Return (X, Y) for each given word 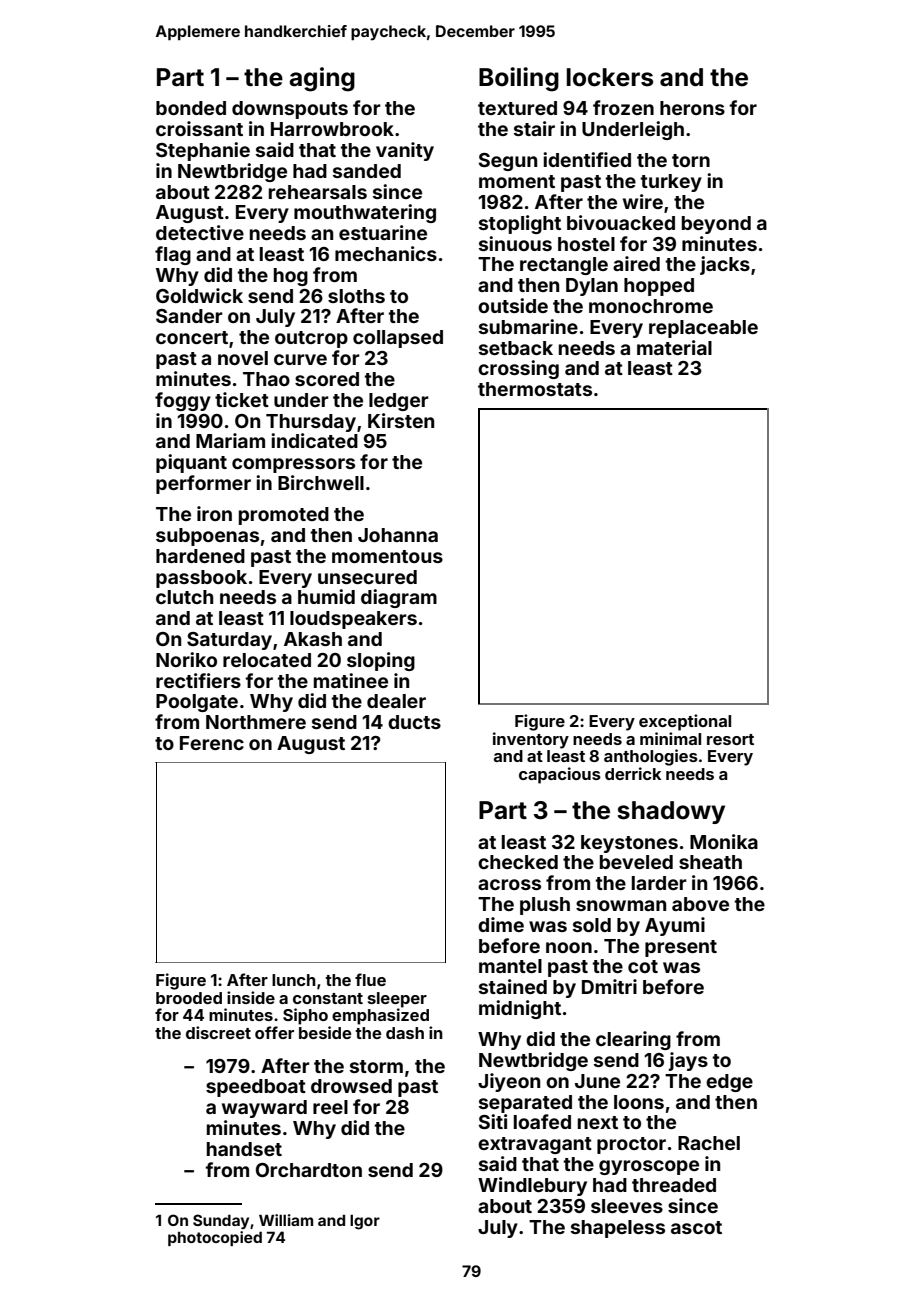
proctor (631, 1145)
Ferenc (212, 743)
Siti (493, 1121)
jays (688, 1061)
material (674, 347)
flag (173, 255)
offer (274, 1032)
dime (501, 924)
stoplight (520, 224)
